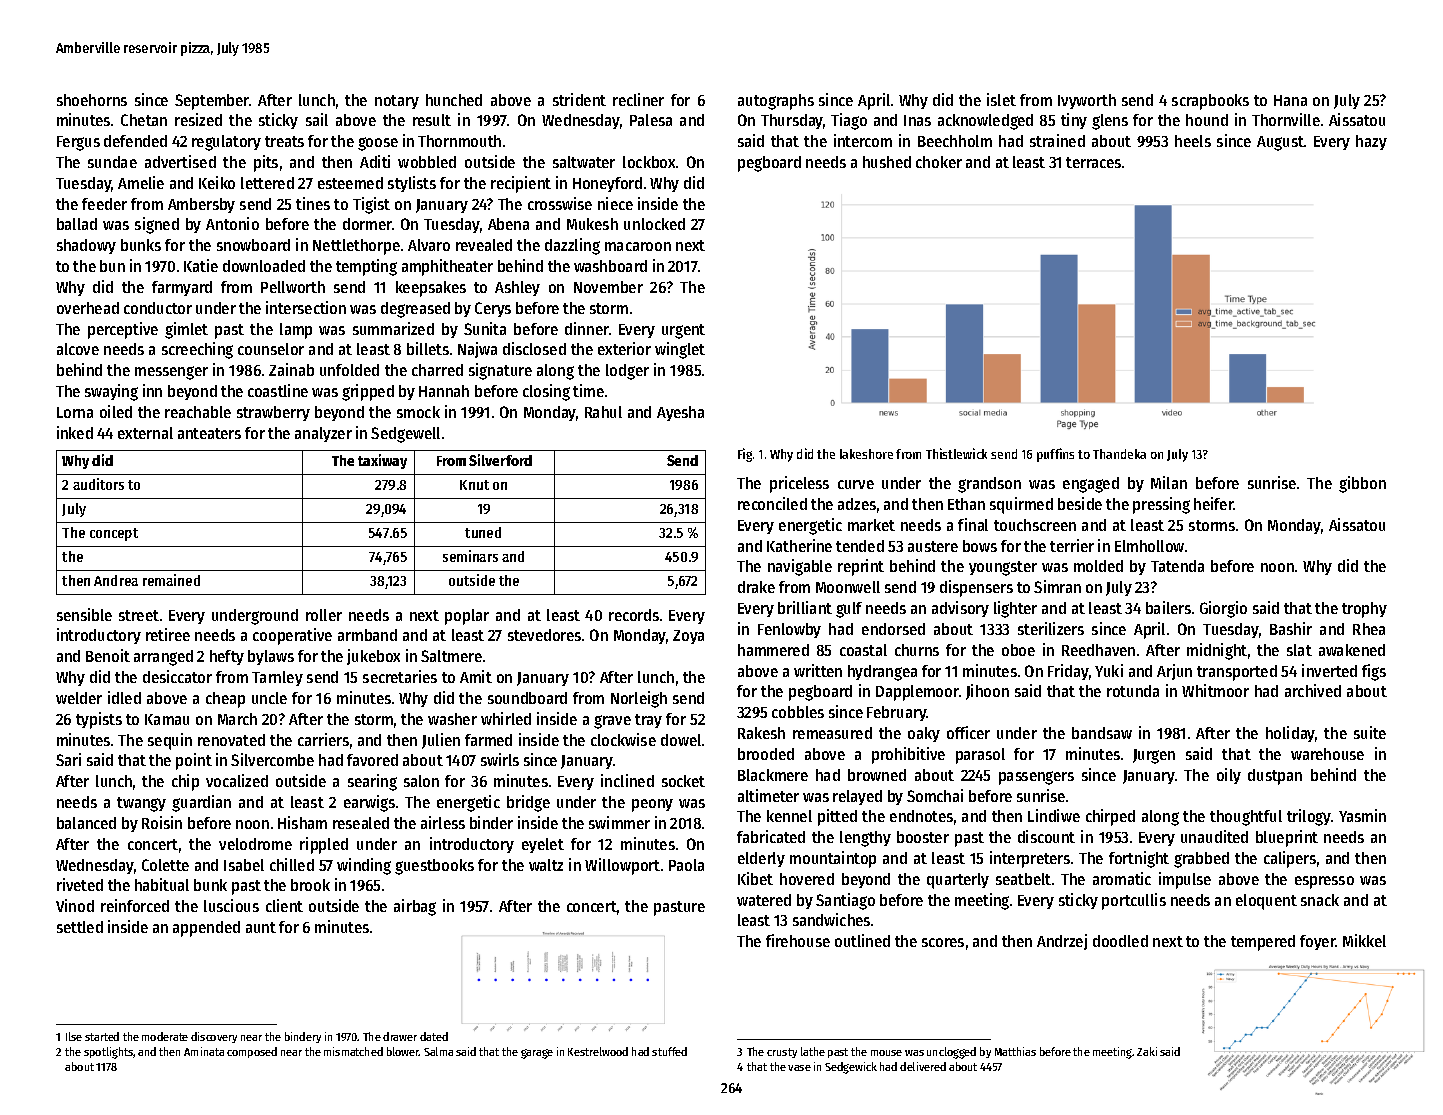 The image size is (1443, 1115). What do you see at coordinates (1102, 733) in the page?
I see `bandsaw` at bounding box center [1102, 733].
